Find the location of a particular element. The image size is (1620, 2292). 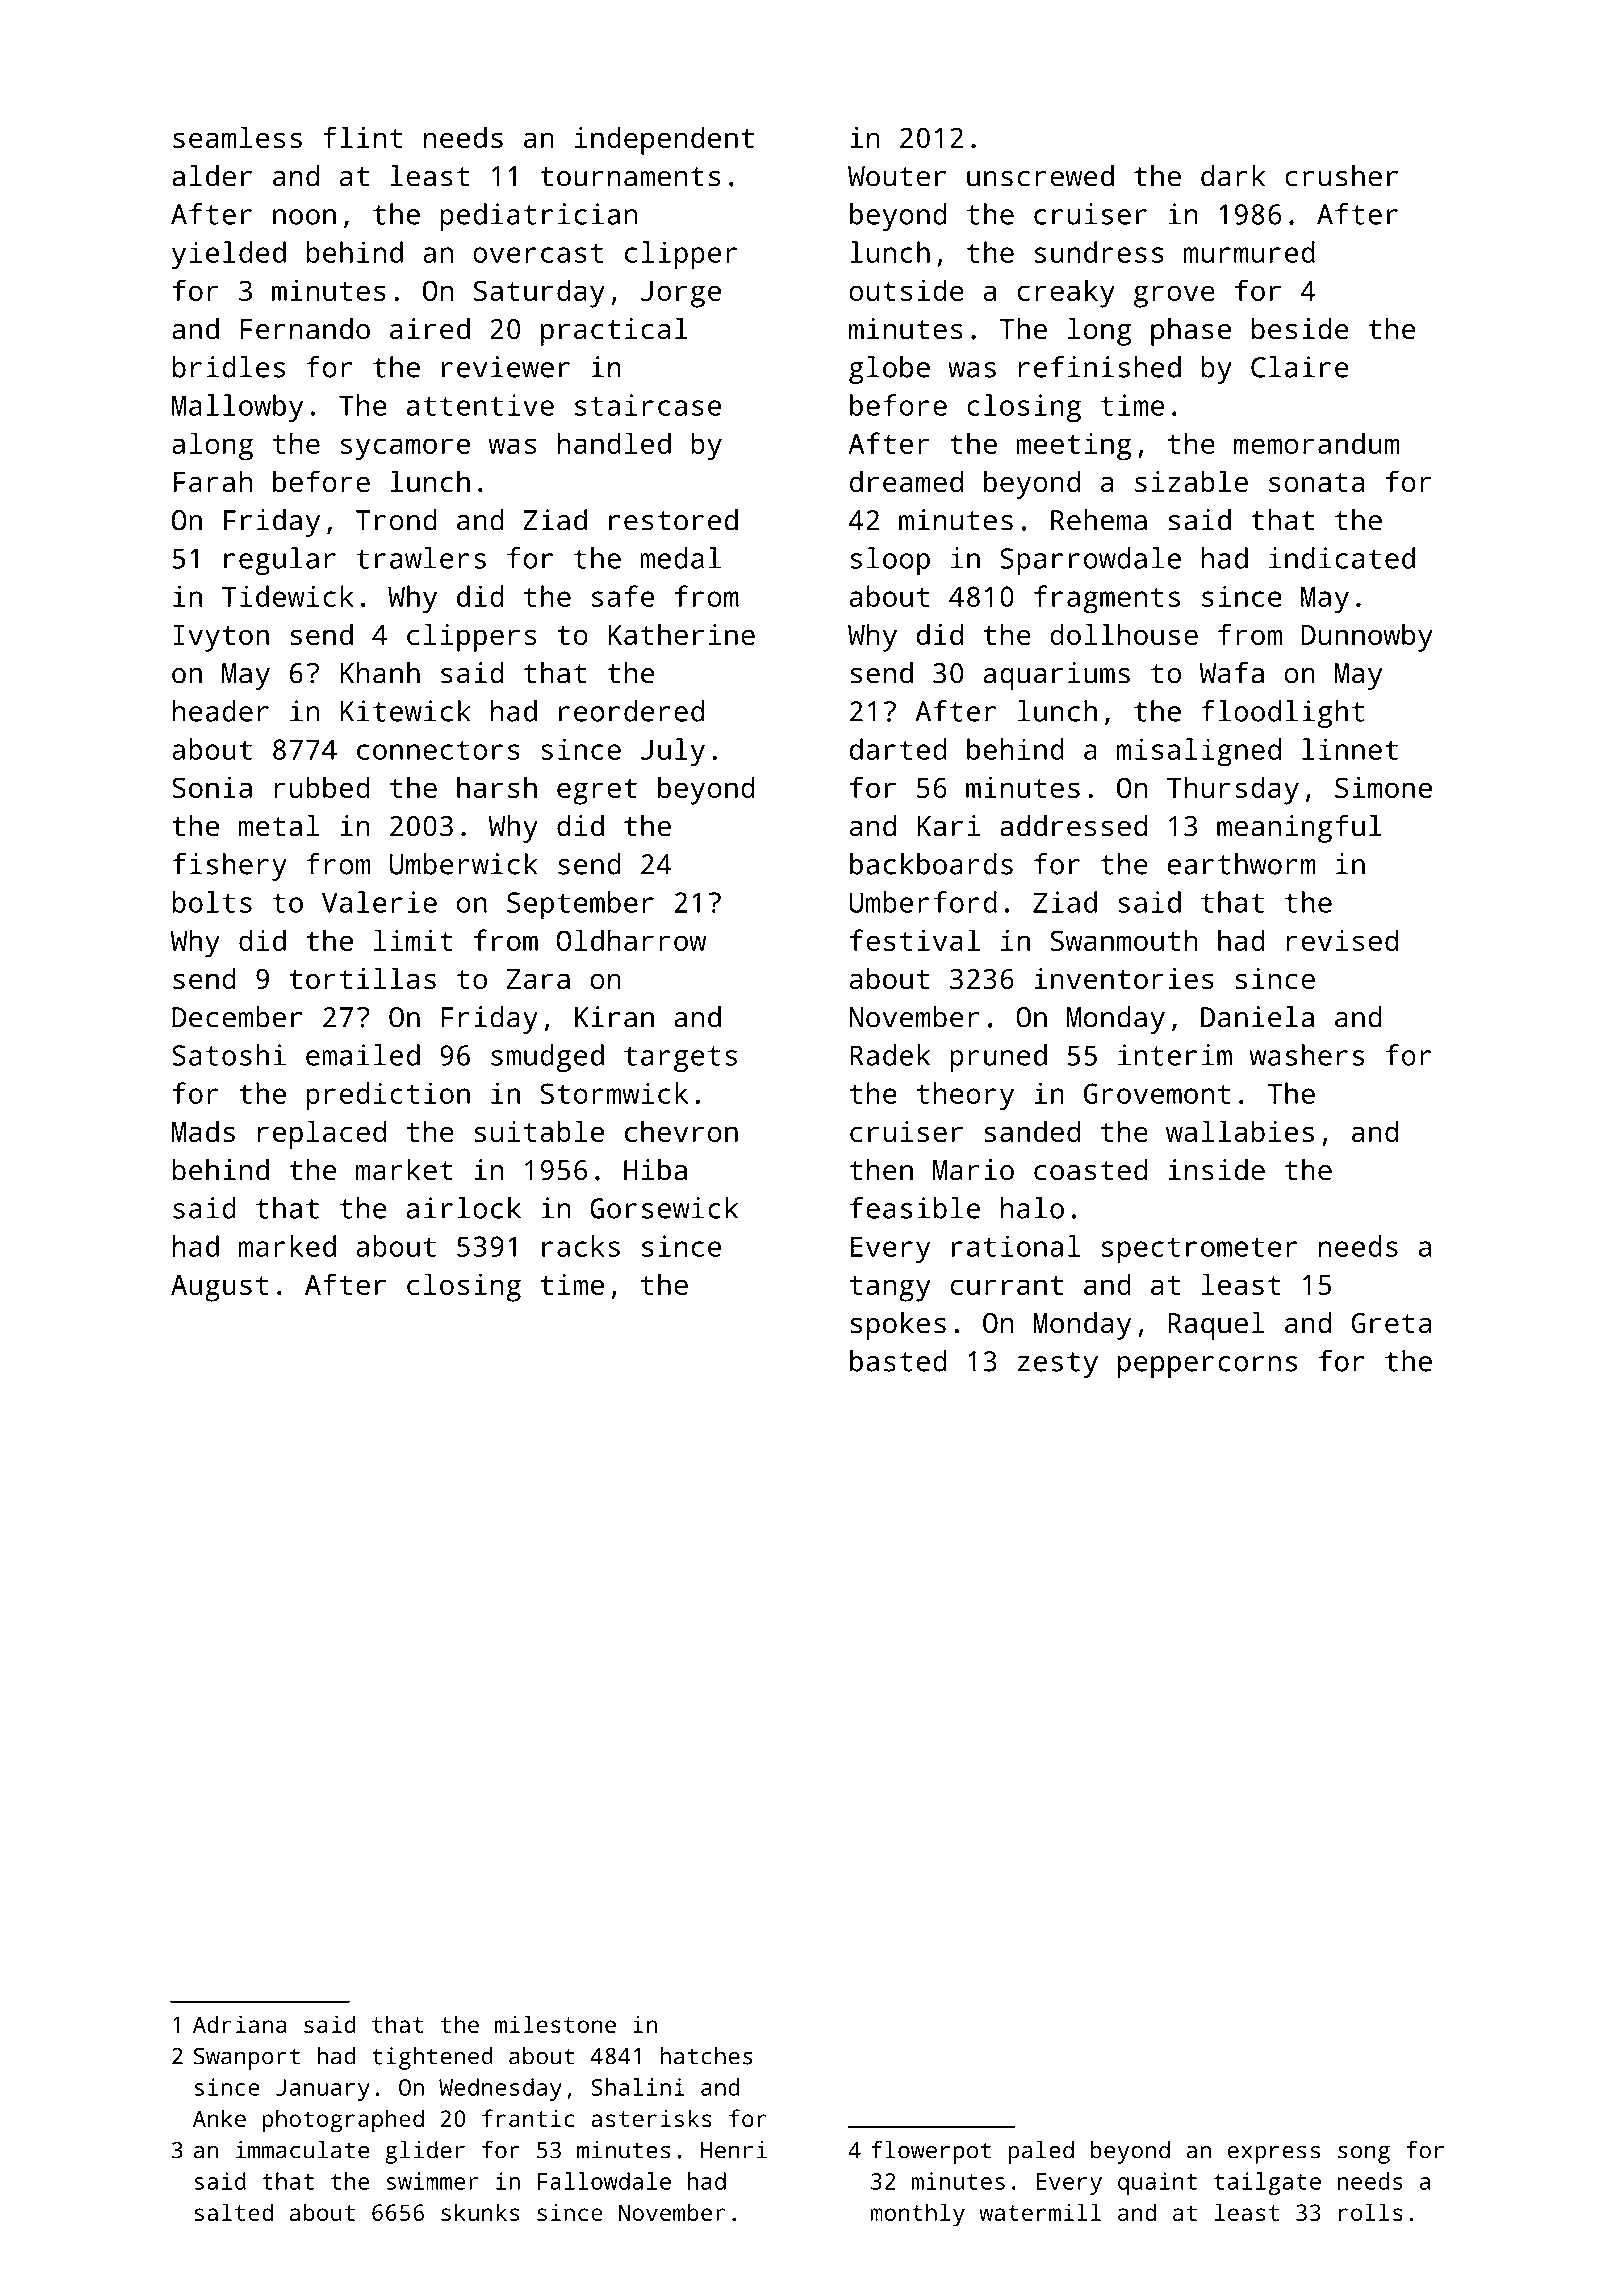

song is located at coordinates (1364, 2155).
